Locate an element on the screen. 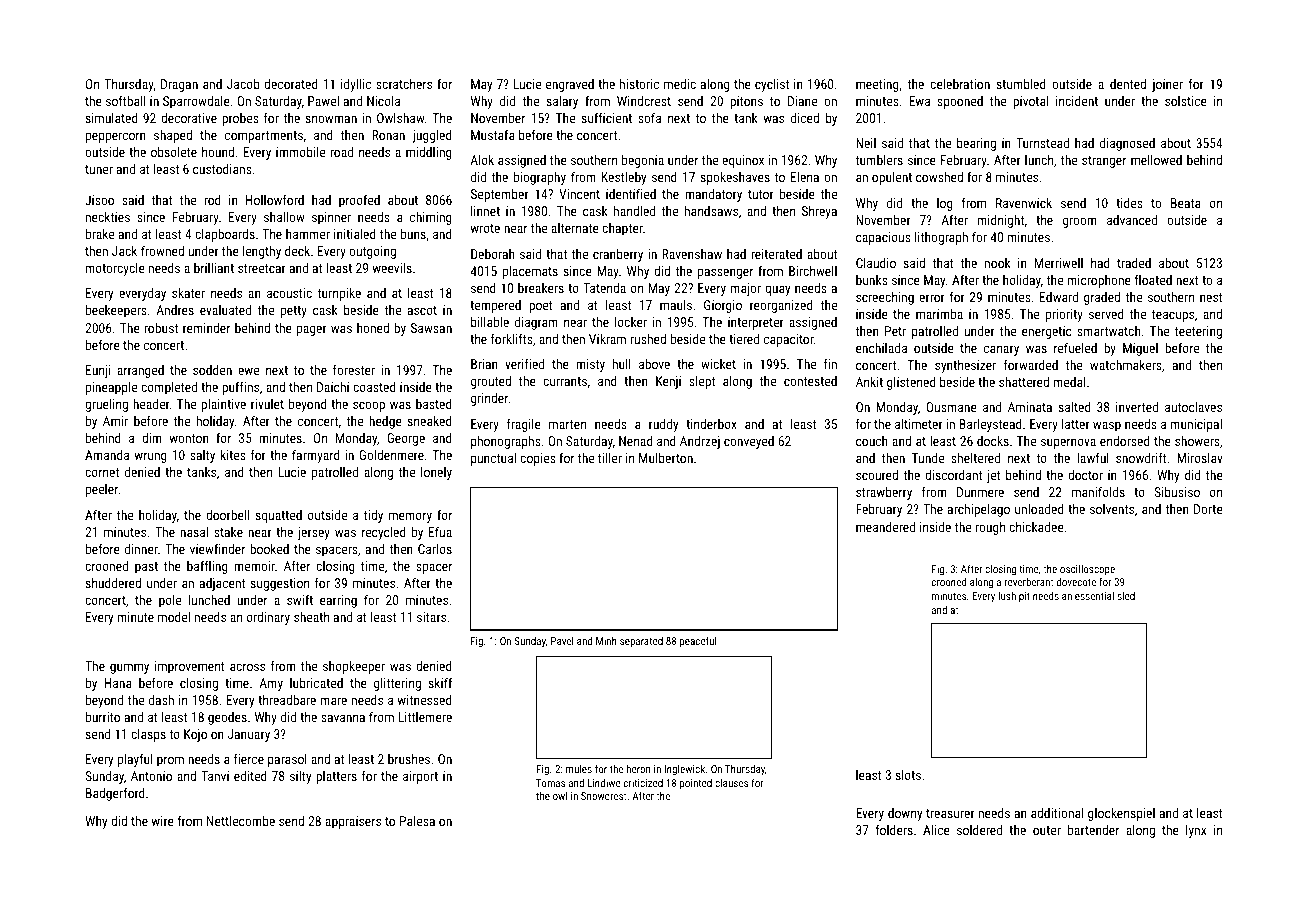  shopkeeper is located at coordinates (354, 667).
